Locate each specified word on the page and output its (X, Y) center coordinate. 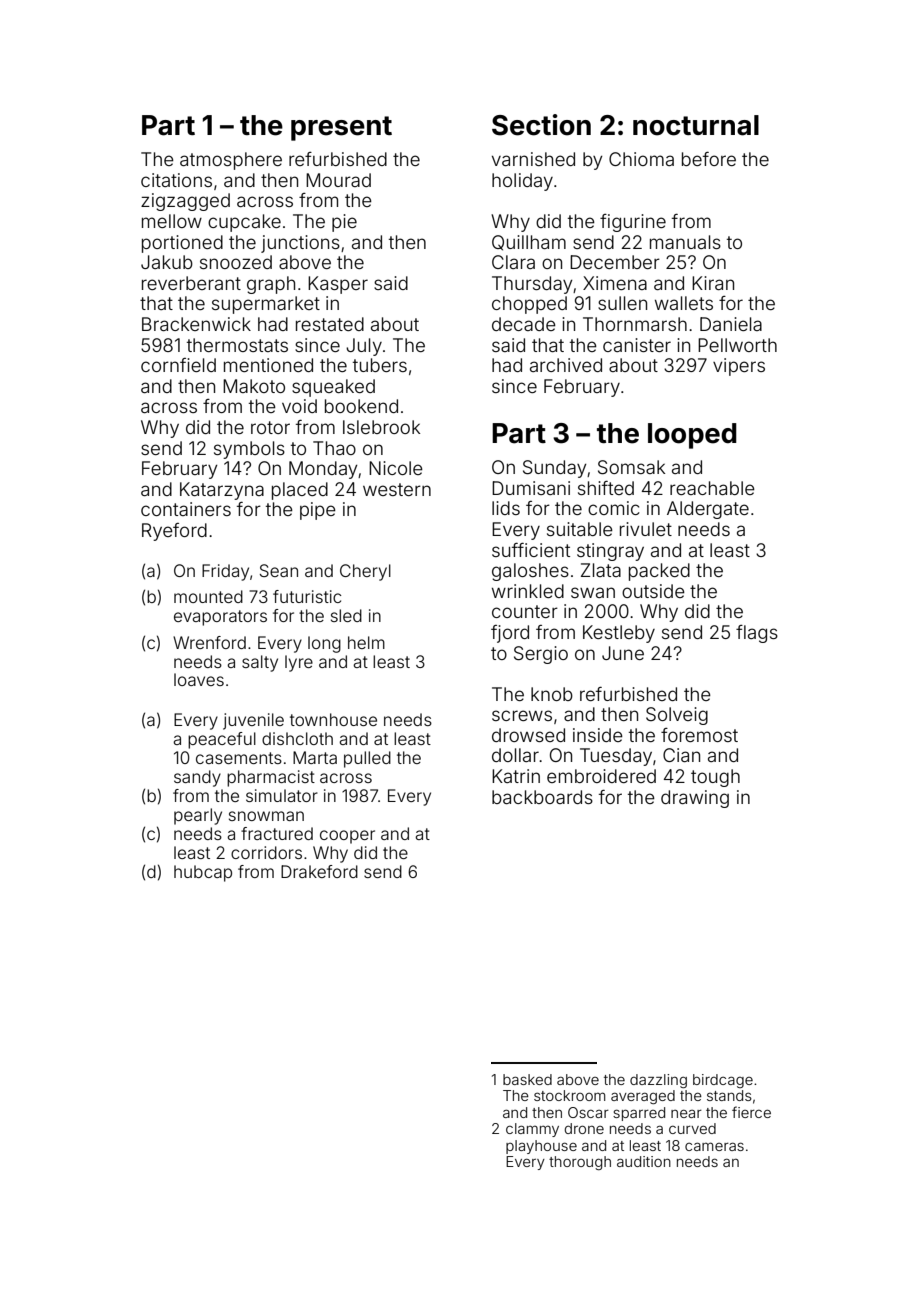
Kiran (713, 283)
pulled (367, 759)
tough (715, 778)
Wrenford (209, 642)
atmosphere (231, 161)
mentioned (268, 365)
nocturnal (696, 125)
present (341, 128)
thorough (580, 1163)
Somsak (631, 467)
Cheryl (365, 572)
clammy (532, 1130)
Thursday (532, 285)
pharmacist (271, 778)
